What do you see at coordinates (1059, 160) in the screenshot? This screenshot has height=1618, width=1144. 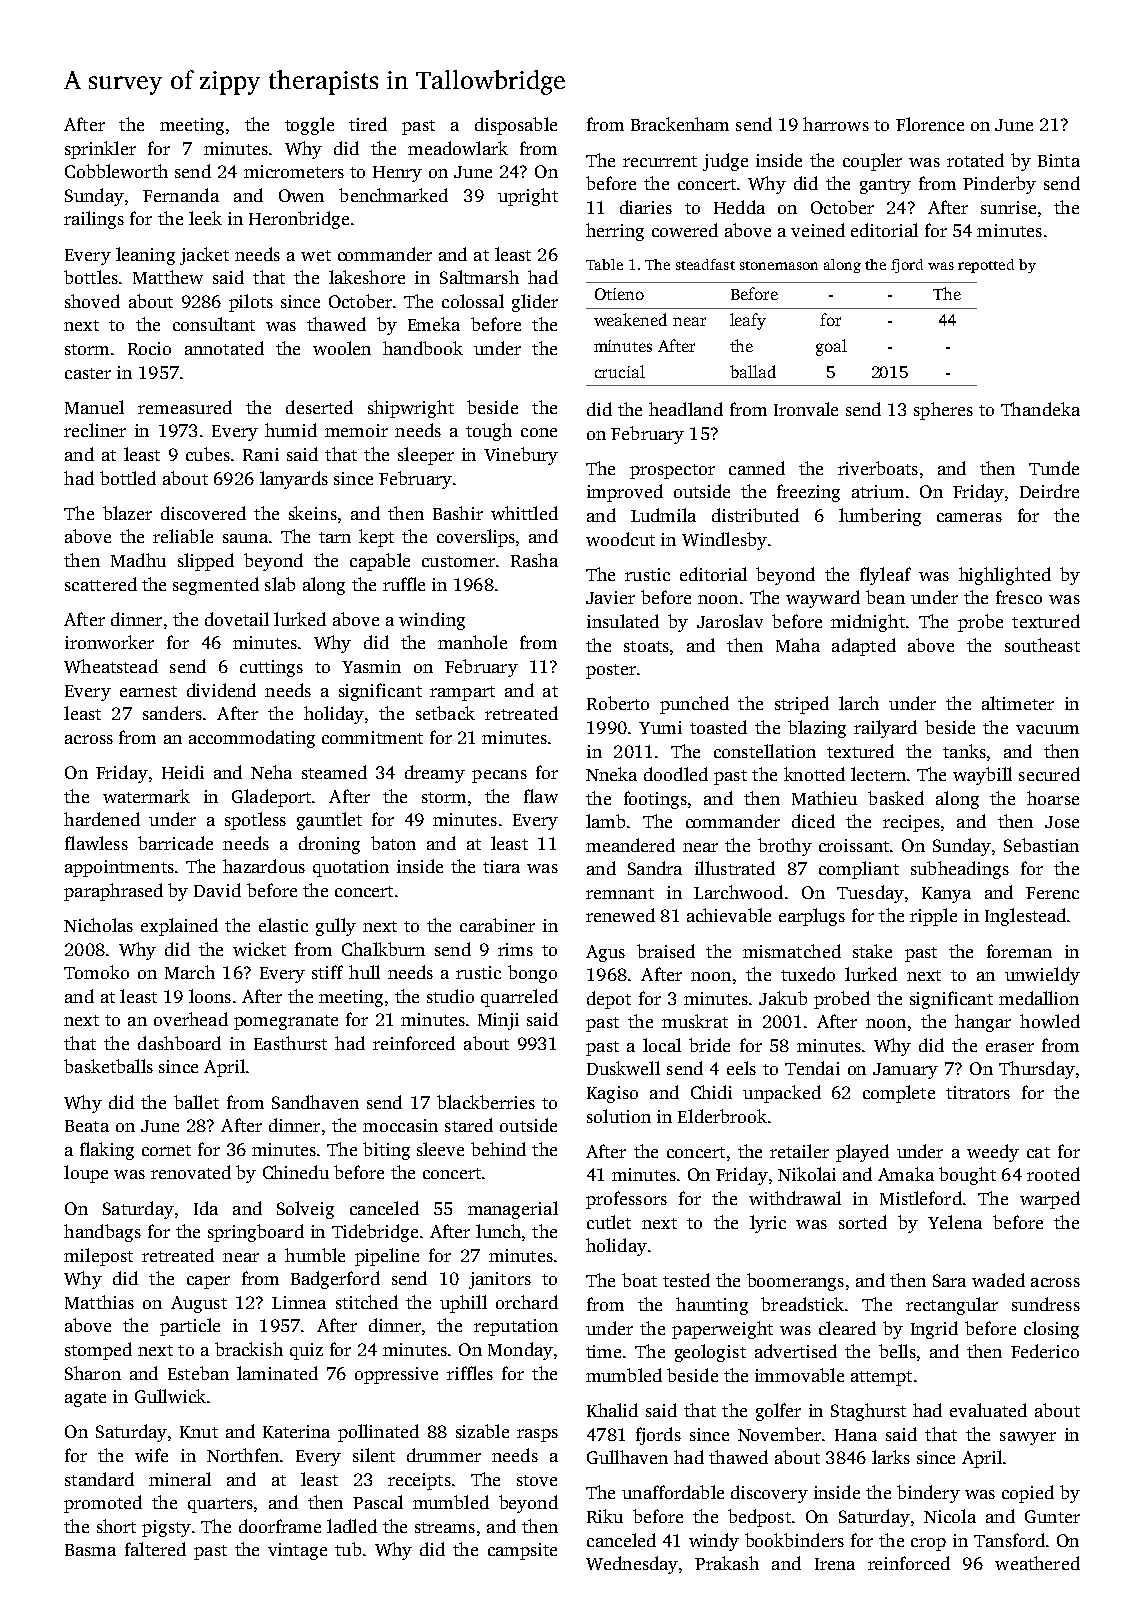 I see `Binta` at bounding box center [1059, 160].
